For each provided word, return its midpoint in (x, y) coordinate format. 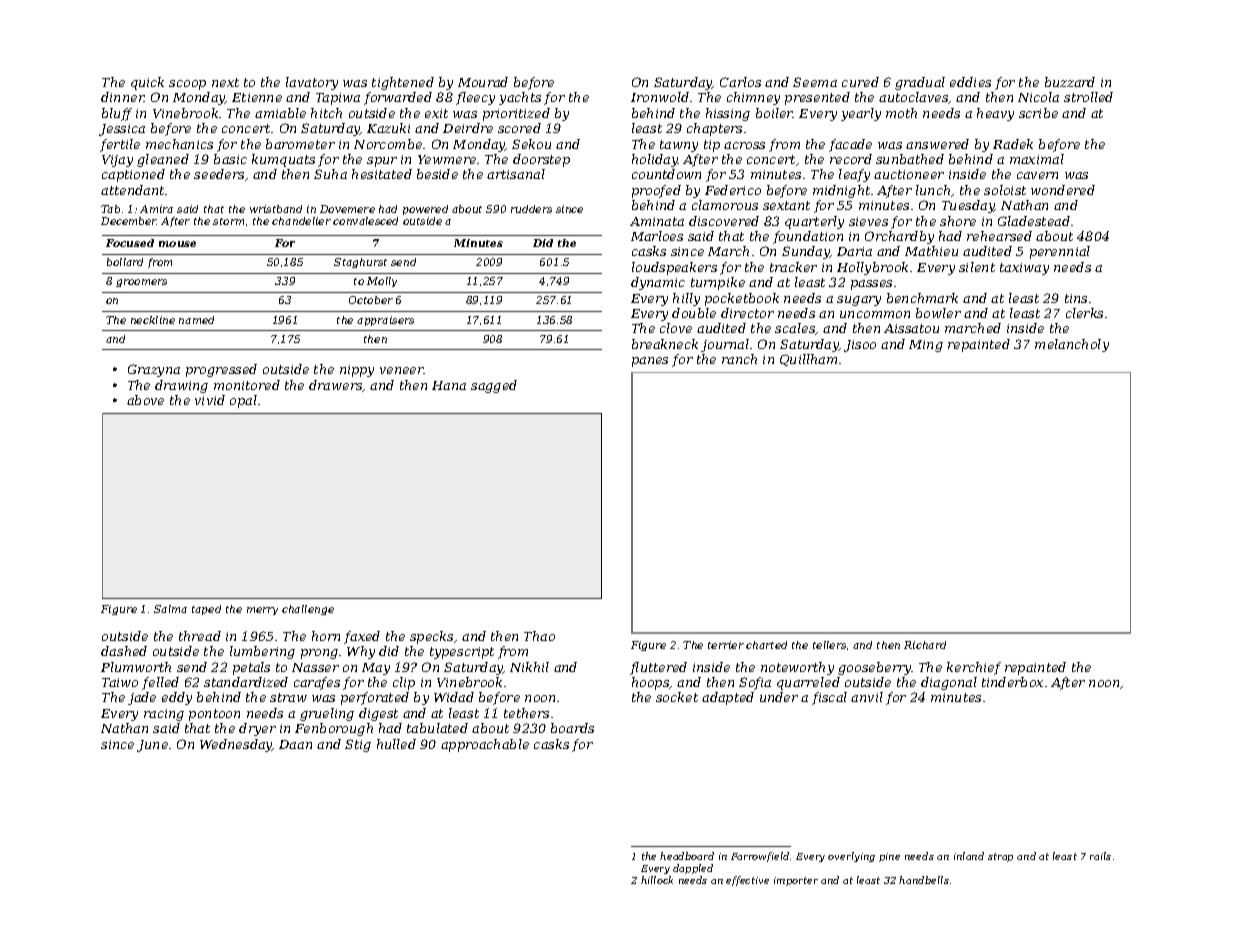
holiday (655, 160)
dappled (693, 869)
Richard (925, 645)
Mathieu (931, 251)
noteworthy (797, 668)
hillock (657, 880)
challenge (308, 610)
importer (796, 881)
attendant (132, 190)
